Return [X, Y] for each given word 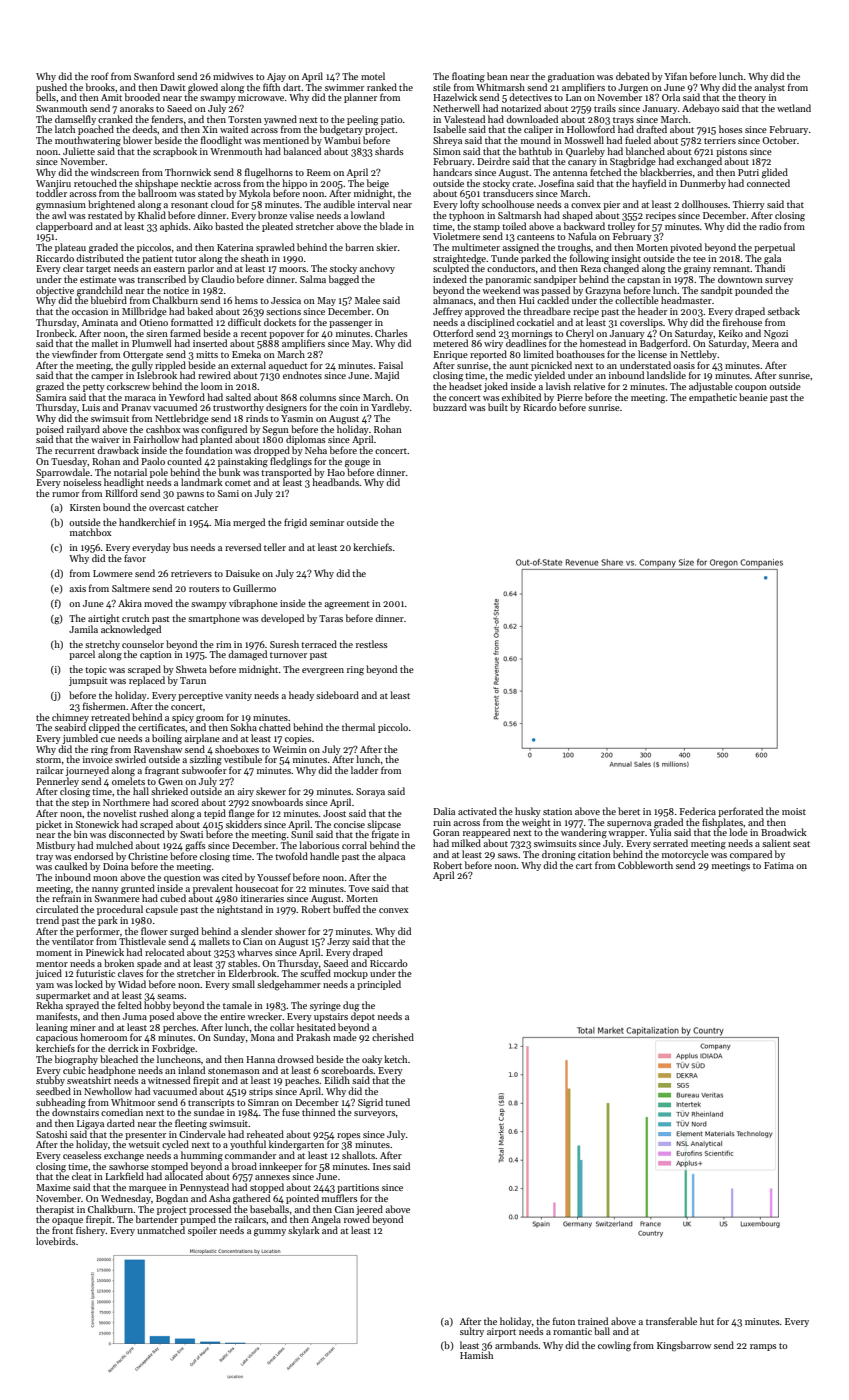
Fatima [779, 865]
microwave [261, 97]
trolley [621, 227]
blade [391, 226]
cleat [82, 1176]
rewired [214, 375]
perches [179, 1028]
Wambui [342, 140]
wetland [794, 108]
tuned [397, 1102]
